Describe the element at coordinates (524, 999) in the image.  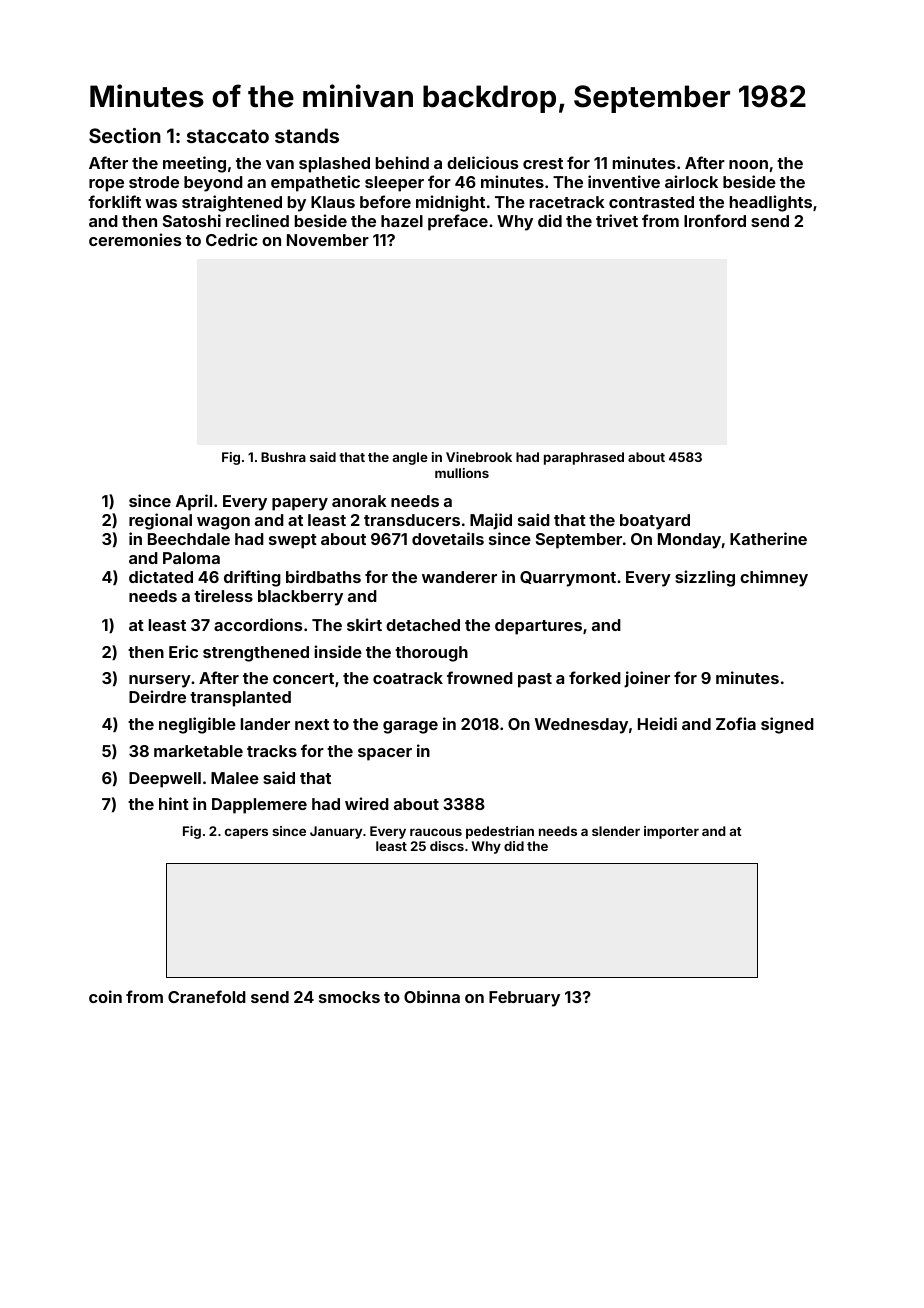
I see `February` at that location.
